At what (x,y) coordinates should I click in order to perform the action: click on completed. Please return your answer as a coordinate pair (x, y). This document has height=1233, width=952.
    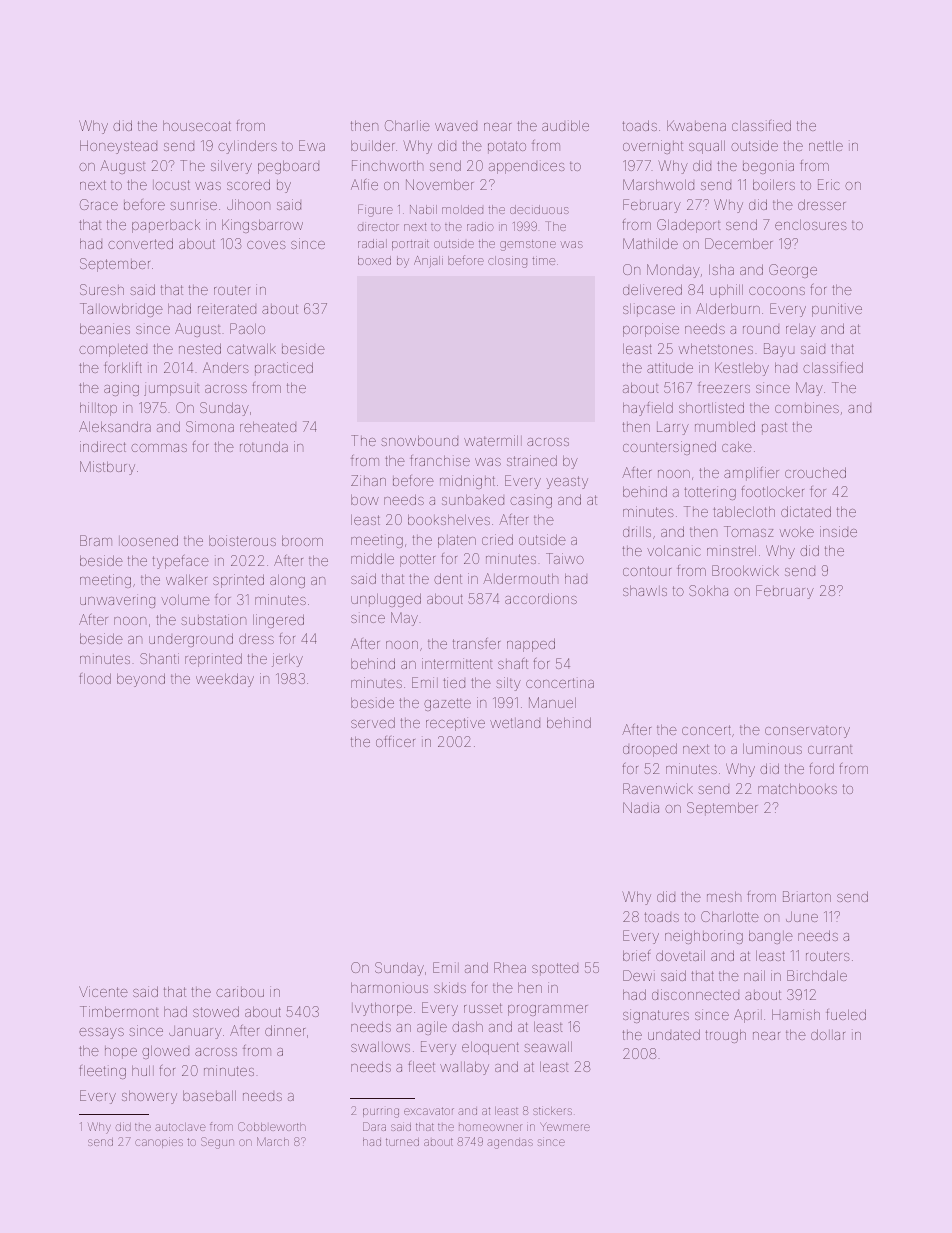
    Looking at the image, I should click on (113, 350).
